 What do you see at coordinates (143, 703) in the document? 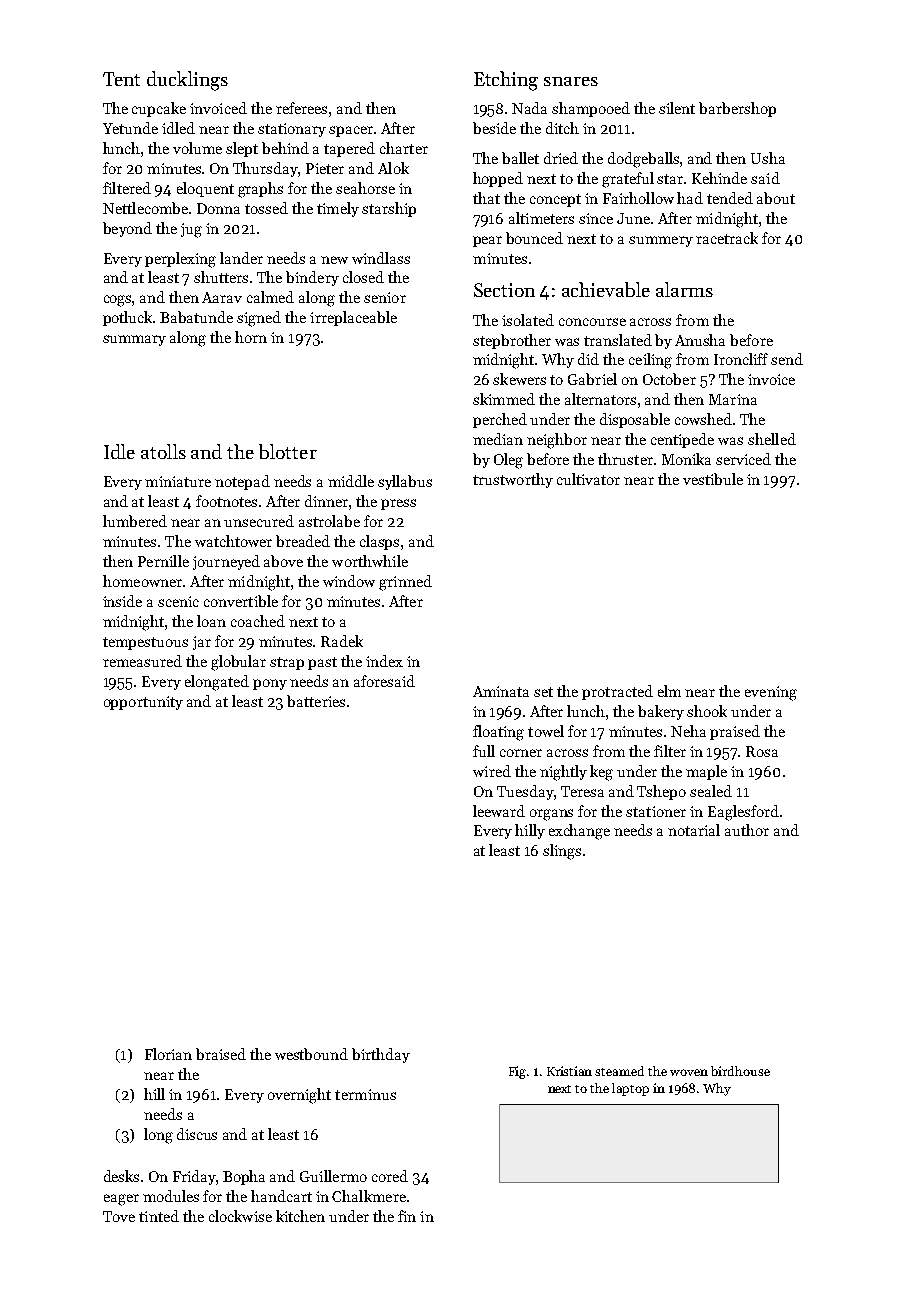
I see `opportunity` at bounding box center [143, 703].
